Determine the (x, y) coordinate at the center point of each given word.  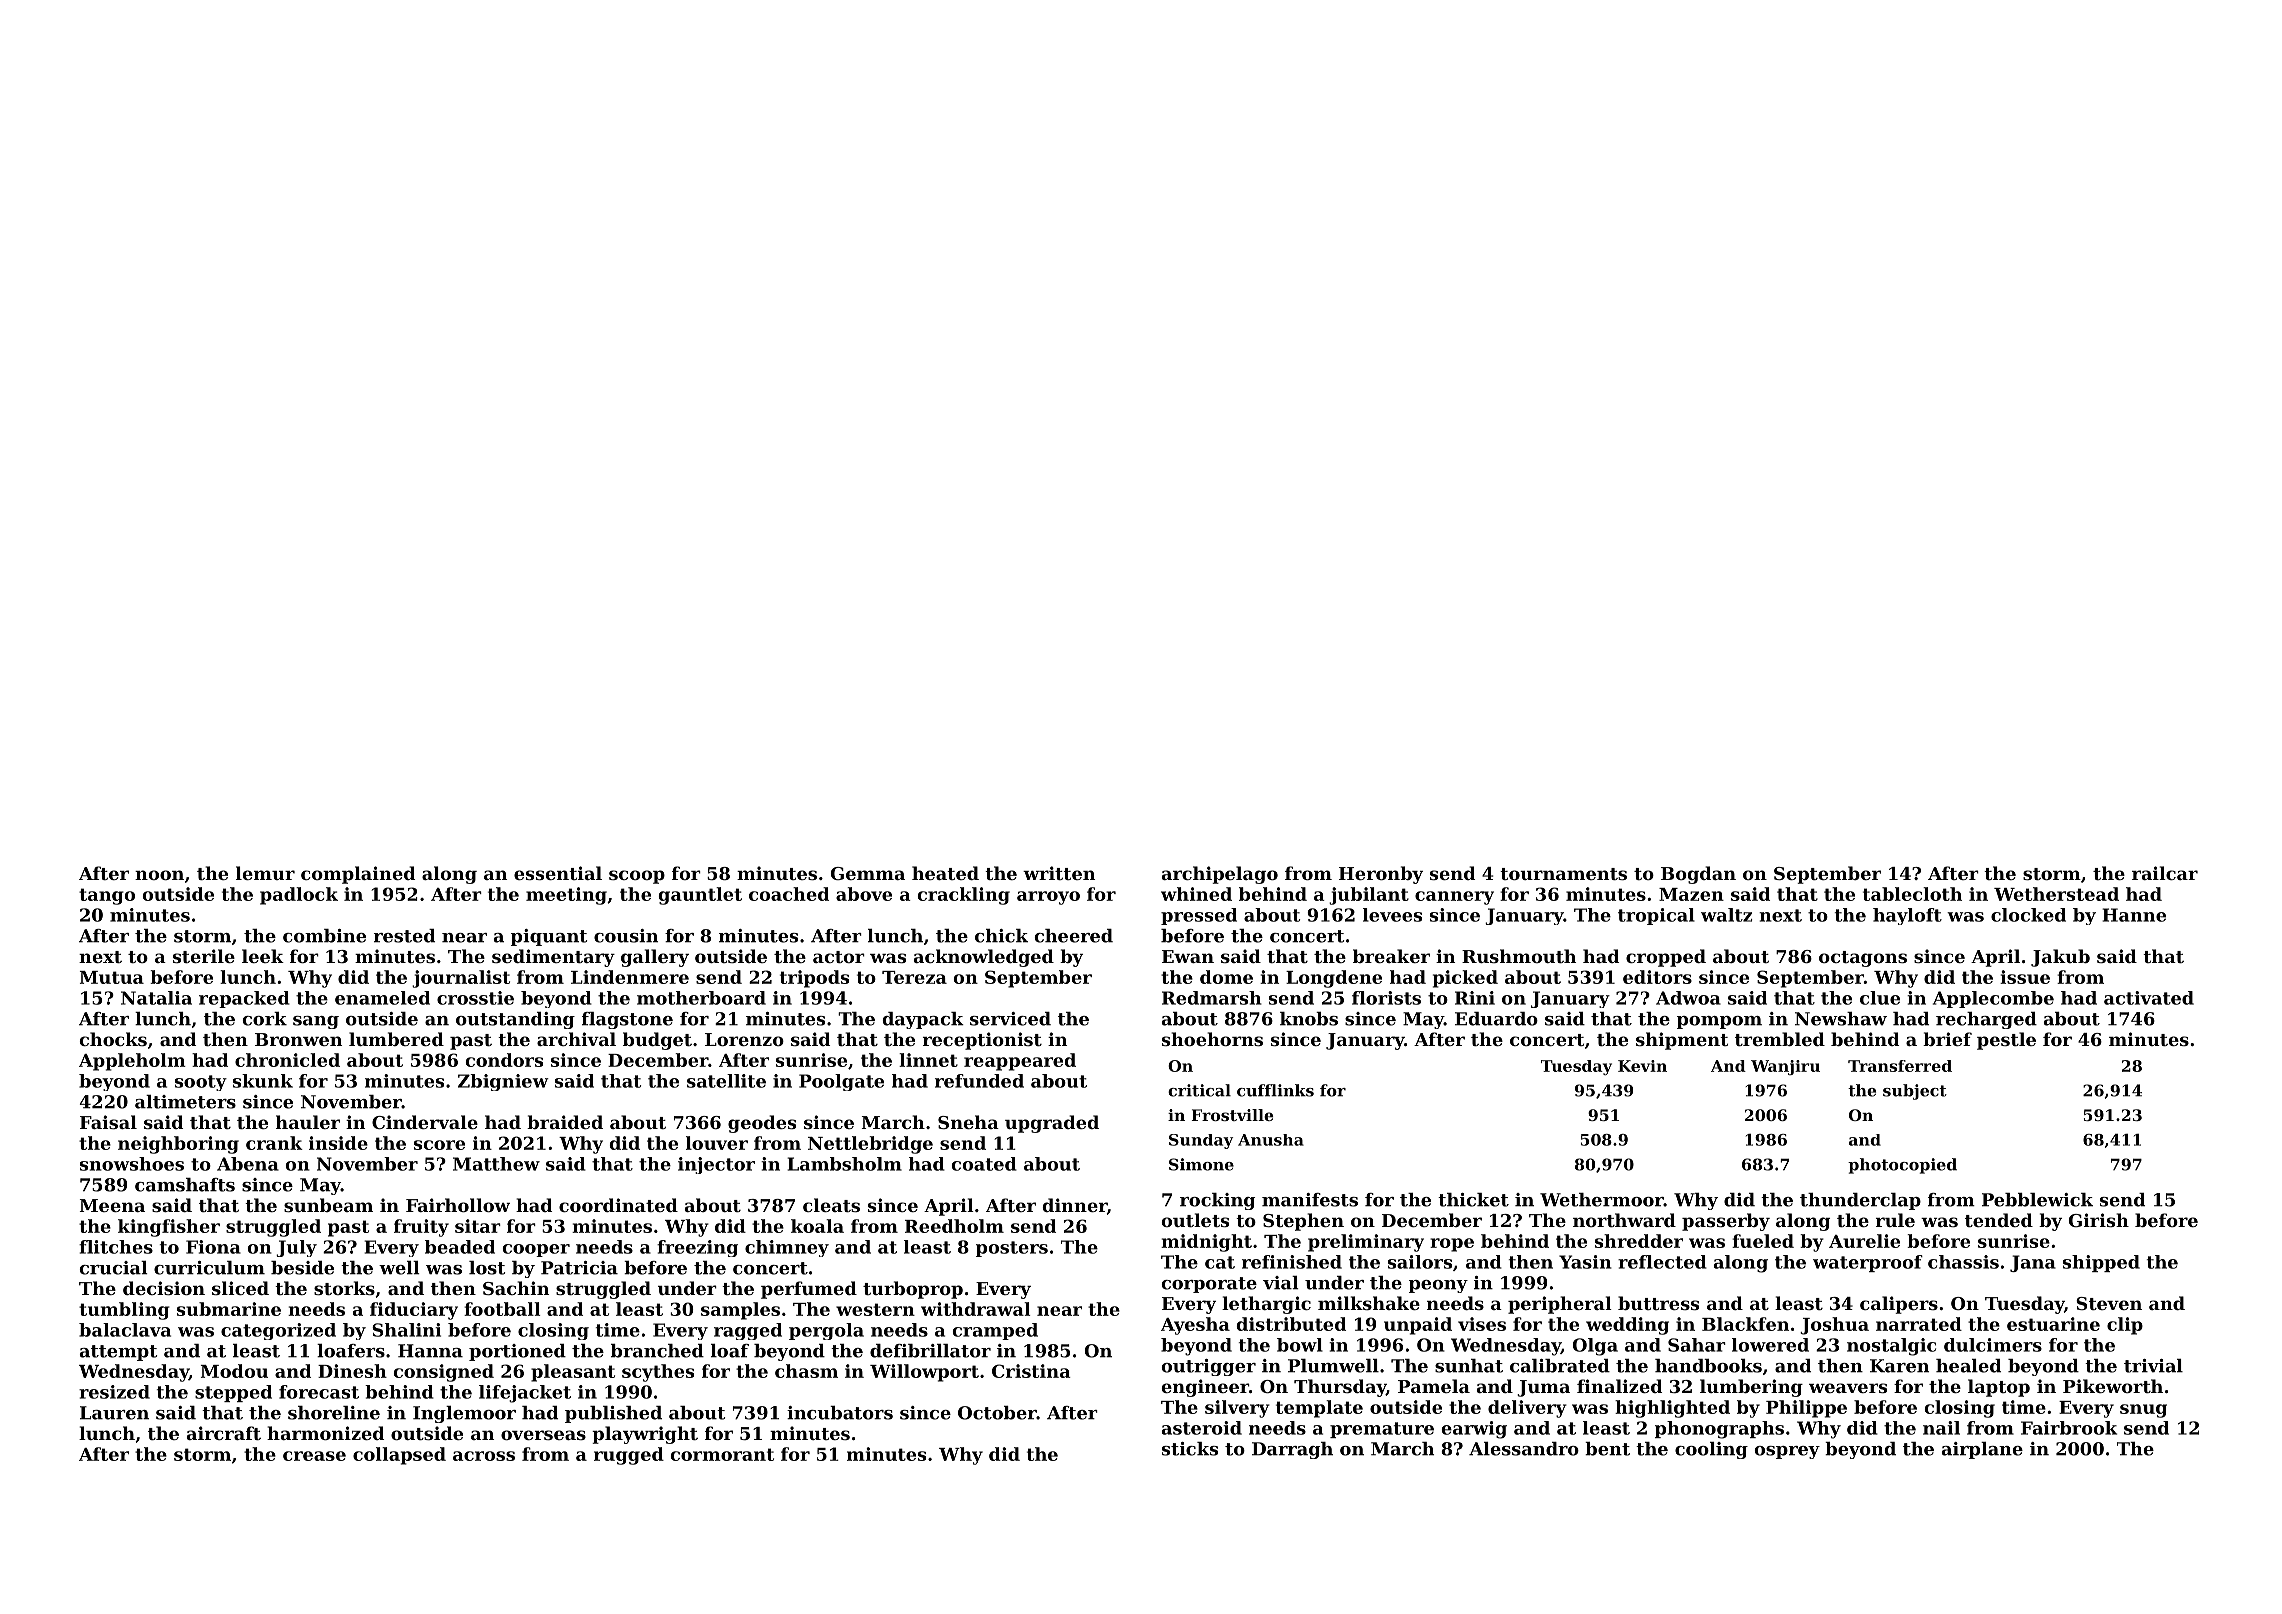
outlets (1195, 1220)
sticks (1190, 1449)
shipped (2101, 1263)
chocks (113, 1039)
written (1059, 873)
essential (558, 873)
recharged (1986, 1020)
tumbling (124, 1311)
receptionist (982, 1041)
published (613, 1414)
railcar (2165, 873)
